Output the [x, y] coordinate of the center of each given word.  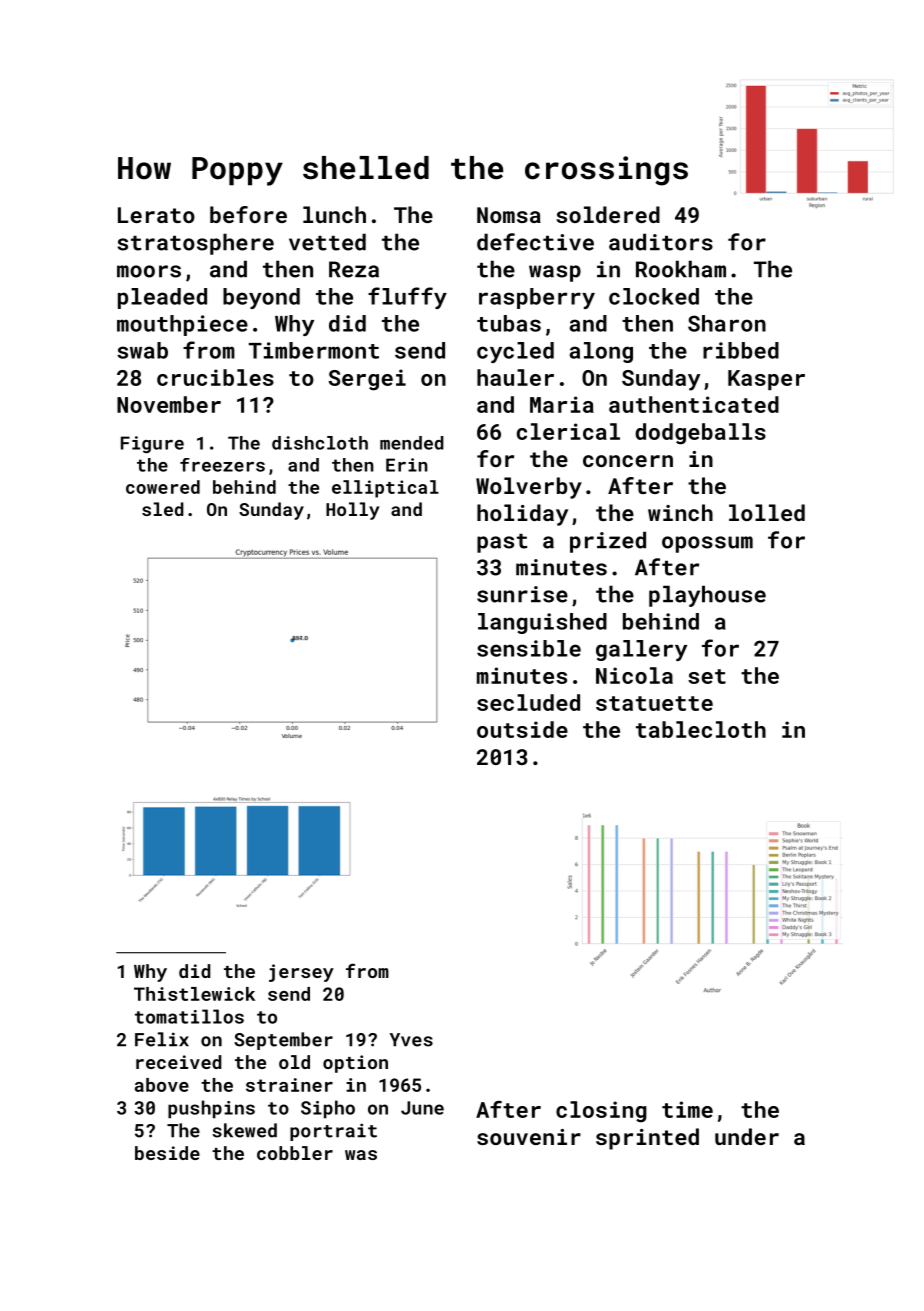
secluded [528, 702]
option [355, 1064]
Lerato [156, 215]
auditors [661, 242]
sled [163, 509]
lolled [767, 512]
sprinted [647, 1139]
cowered [163, 487]
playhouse [707, 596]
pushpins [211, 1109]
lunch [334, 214]
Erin [407, 465]
